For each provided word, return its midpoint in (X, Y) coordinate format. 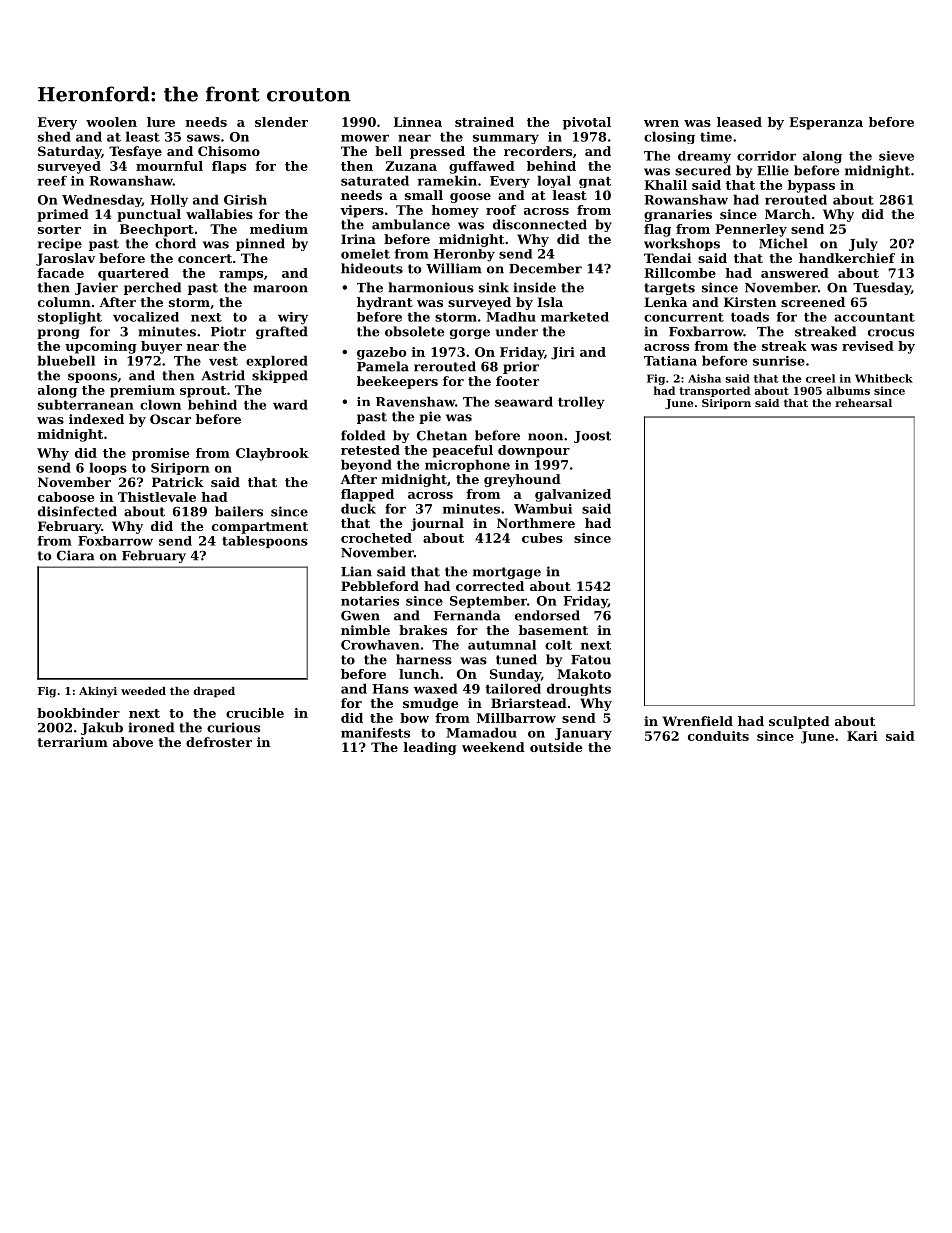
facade (60, 273)
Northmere (536, 523)
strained (484, 122)
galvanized (573, 495)
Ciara (76, 555)
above (133, 742)
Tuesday (882, 288)
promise (160, 454)
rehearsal (863, 403)
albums (848, 390)
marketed (575, 317)
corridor (766, 156)
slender (281, 122)
